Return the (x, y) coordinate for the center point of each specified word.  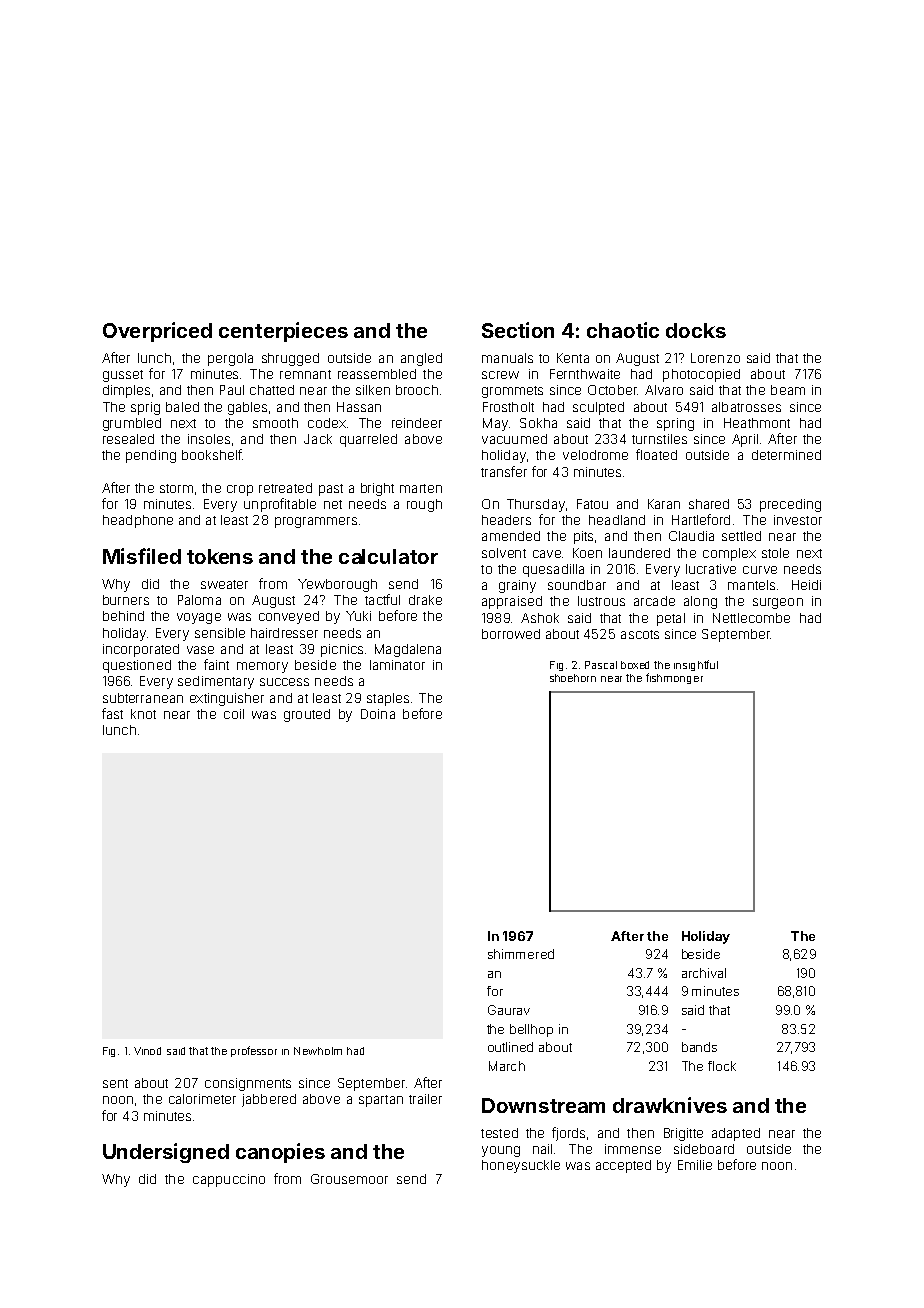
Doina (378, 714)
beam (788, 390)
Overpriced (157, 332)
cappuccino (229, 1180)
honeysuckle (521, 1166)
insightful (696, 665)
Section (518, 330)
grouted (307, 715)
